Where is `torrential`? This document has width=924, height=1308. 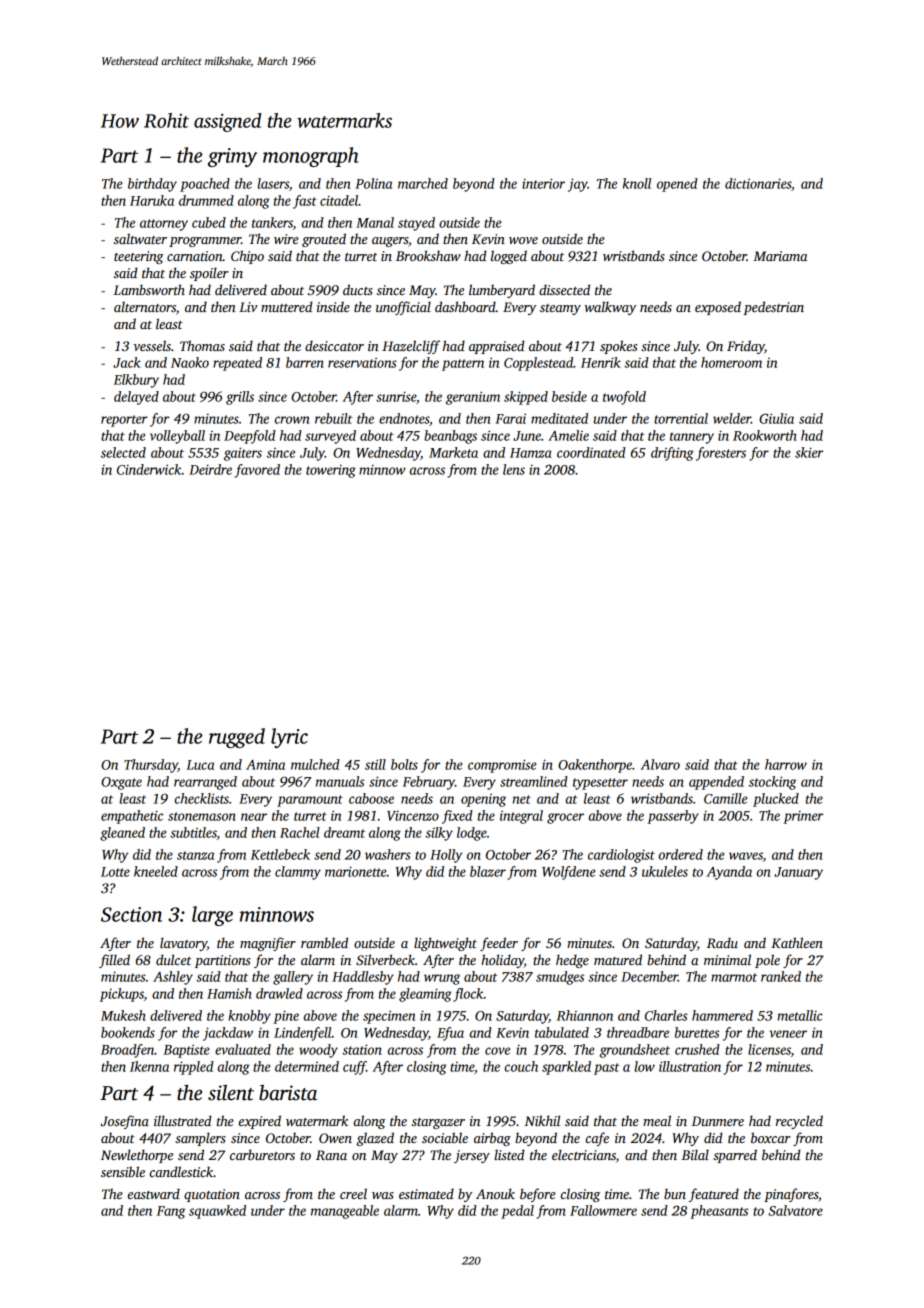 torrential is located at coordinates (681, 418).
